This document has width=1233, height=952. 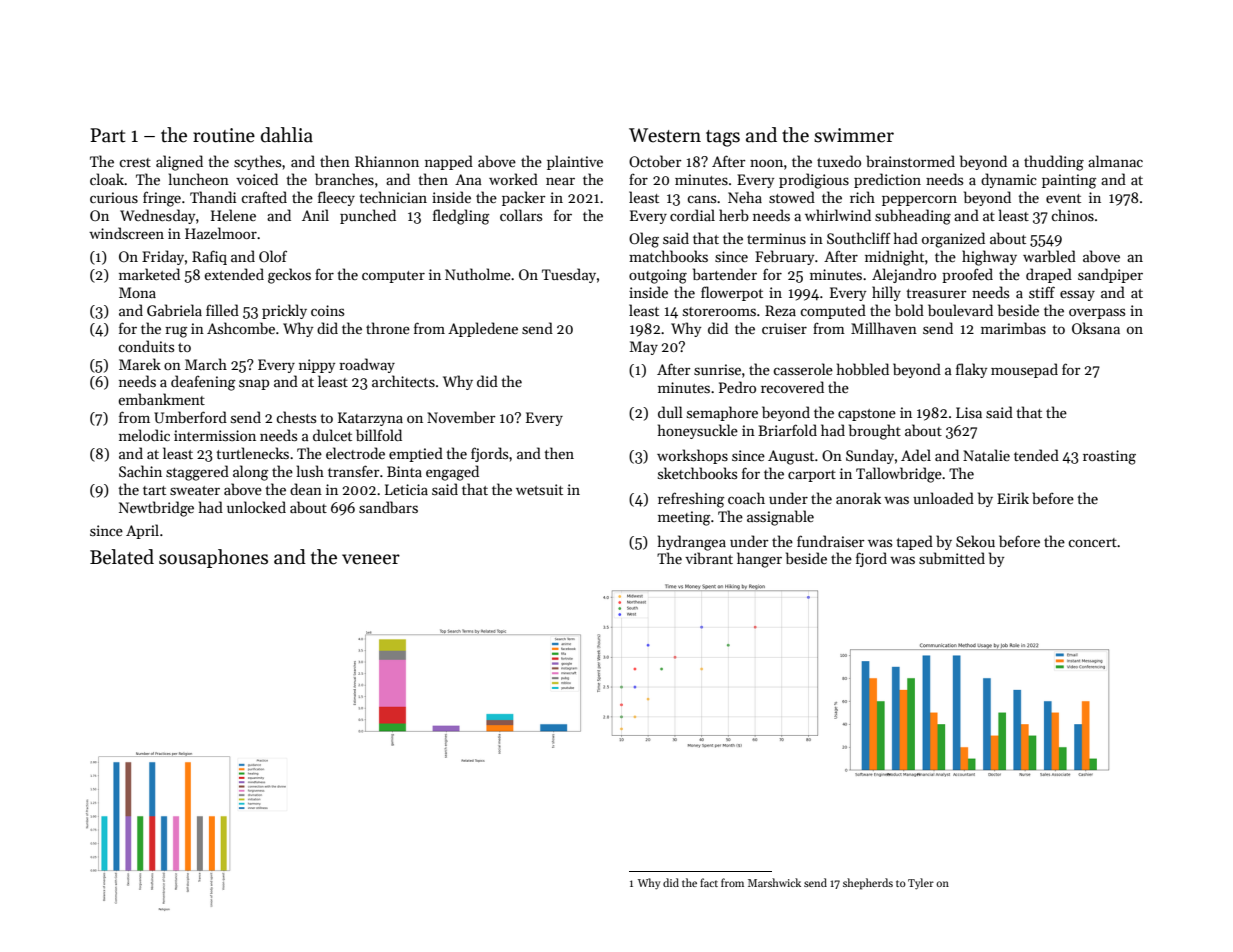 What do you see at coordinates (371, 559) in the document?
I see `veneer` at bounding box center [371, 559].
